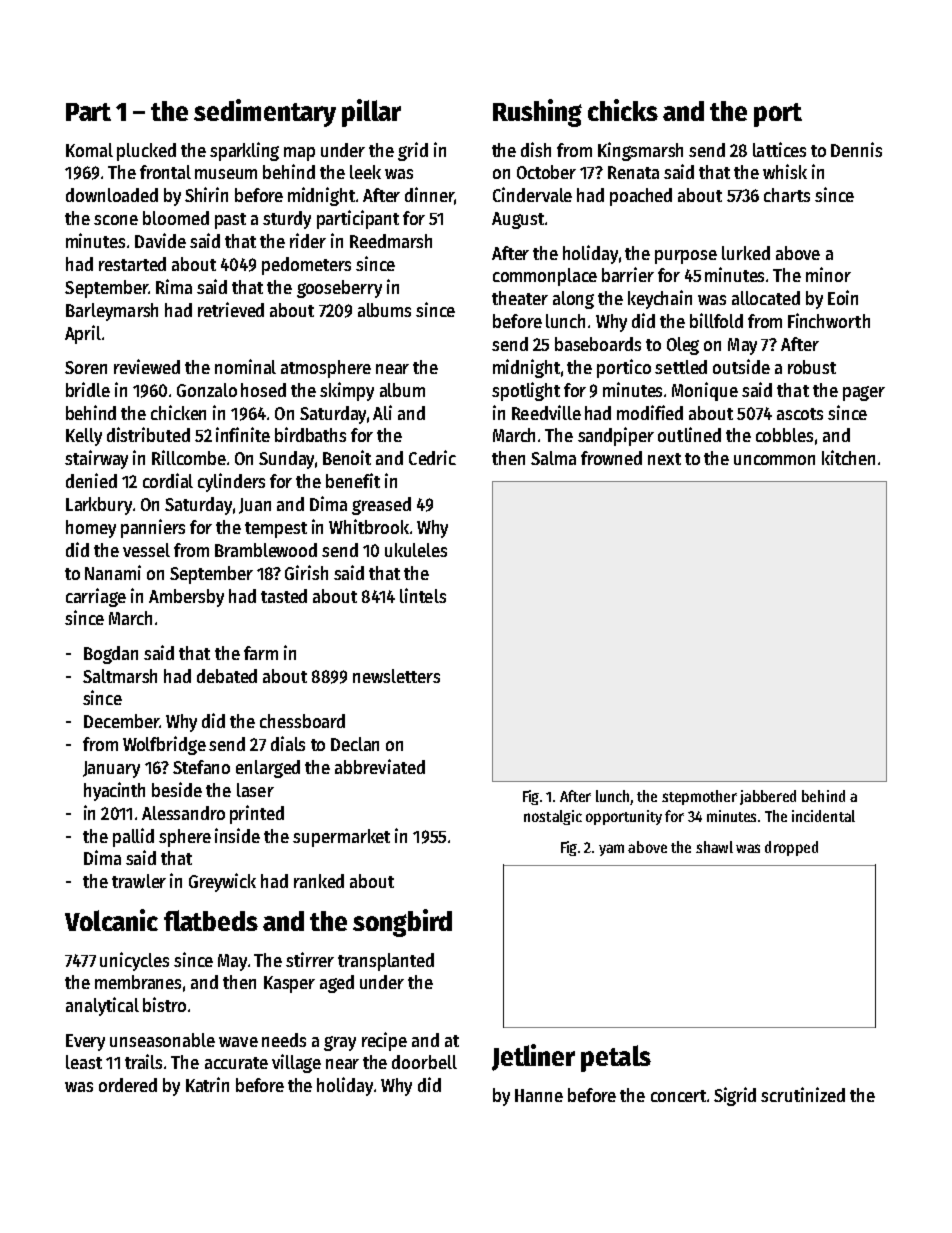 The image size is (952, 1233). I want to click on Greywick, so click(222, 882).
